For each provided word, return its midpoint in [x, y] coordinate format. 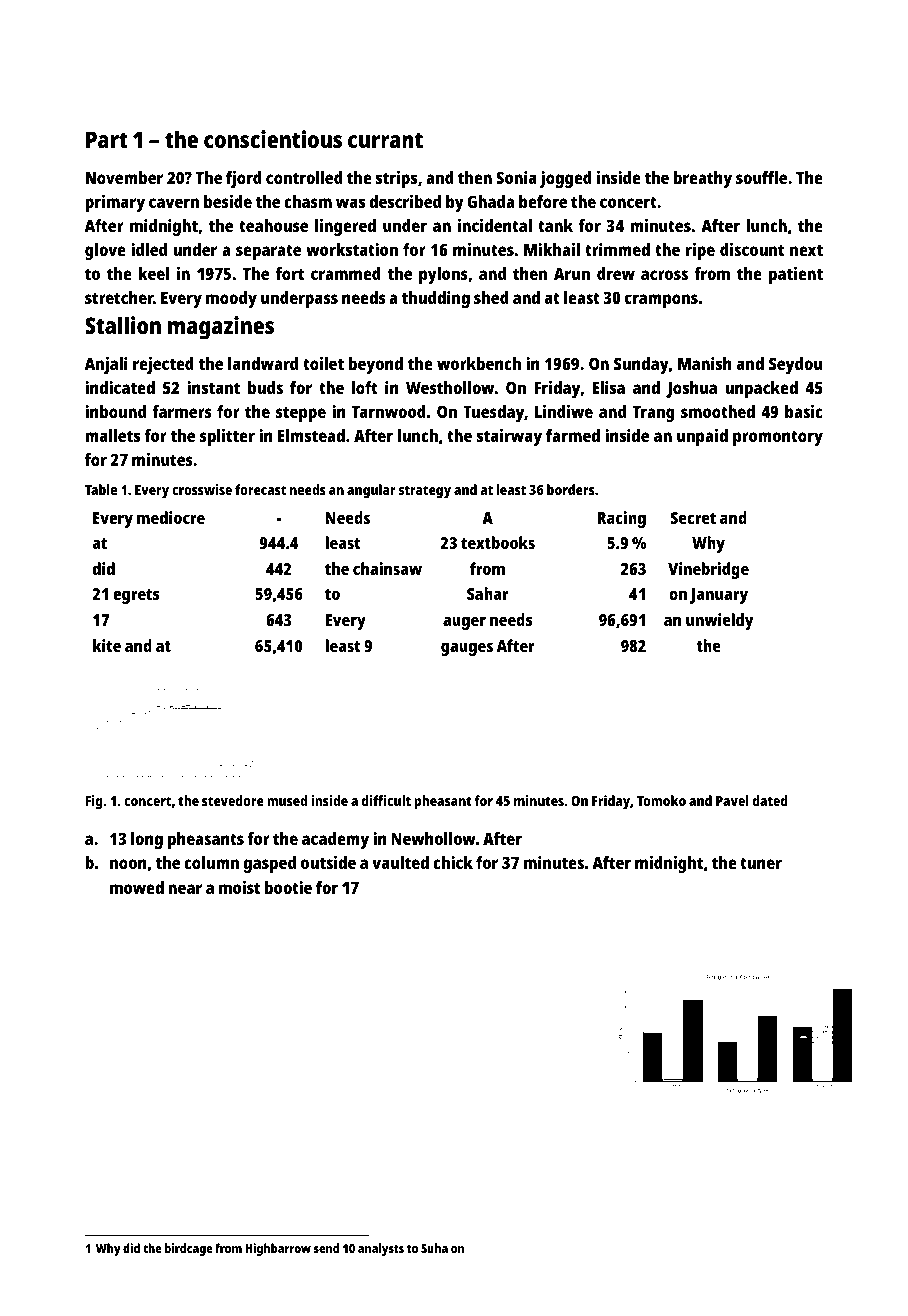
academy [335, 840]
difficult [386, 800]
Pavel [732, 800]
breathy [703, 179]
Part [107, 139]
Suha [434, 1248]
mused [287, 800]
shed [491, 297]
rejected [163, 365]
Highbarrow [278, 1249]
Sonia [516, 177]
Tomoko [661, 800]
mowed [137, 887]
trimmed [617, 249]
